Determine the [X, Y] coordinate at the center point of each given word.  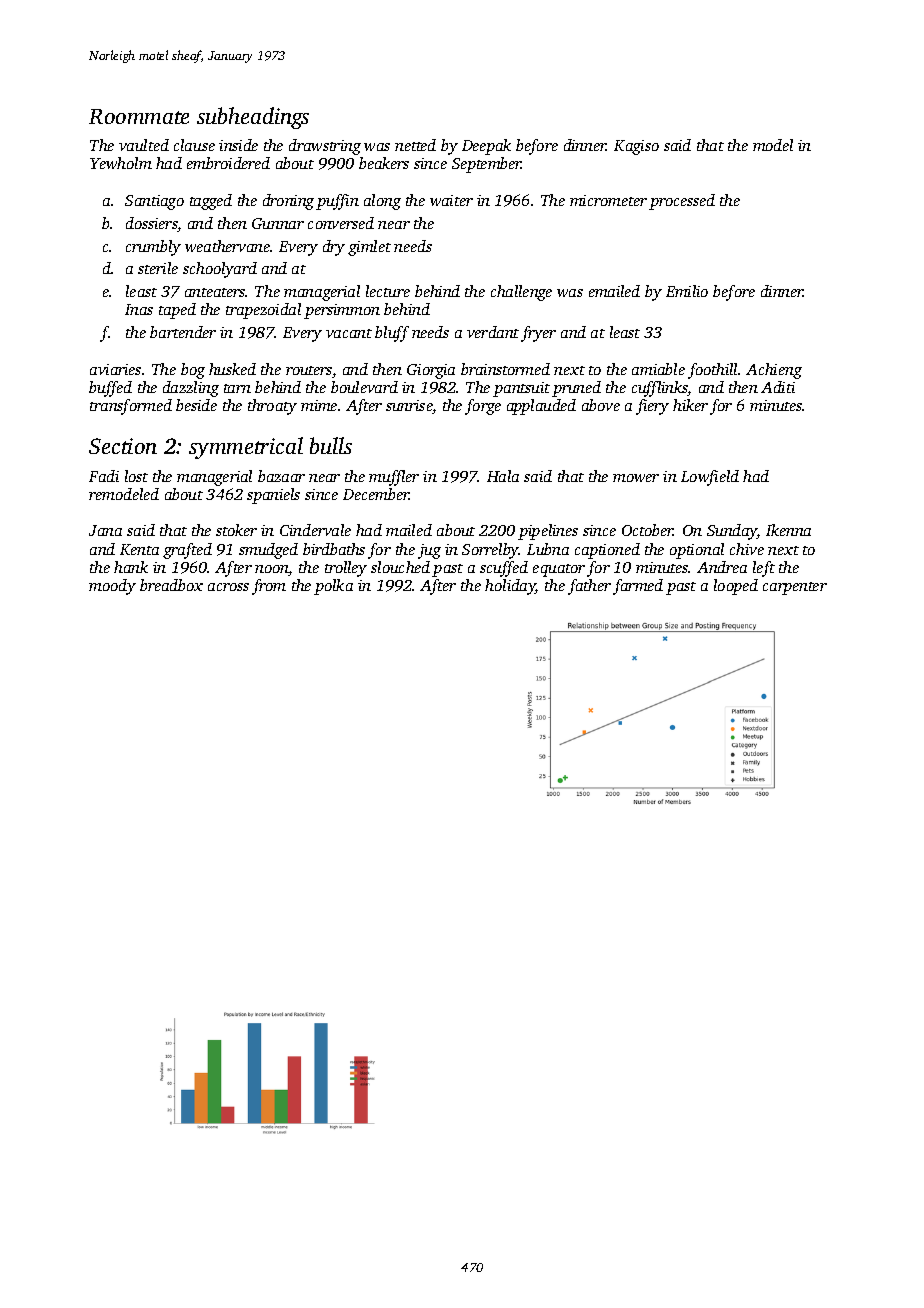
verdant [493, 332]
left [764, 569]
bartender [183, 332]
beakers [384, 163]
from [269, 587]
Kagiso [636, 147]
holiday [510, 587]
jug [429, 551]
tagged [211, 202]
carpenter [795, 588]
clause [194, 145]
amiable [658, 369]
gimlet [369, 248]
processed [682, 202]
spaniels [273, 496]
